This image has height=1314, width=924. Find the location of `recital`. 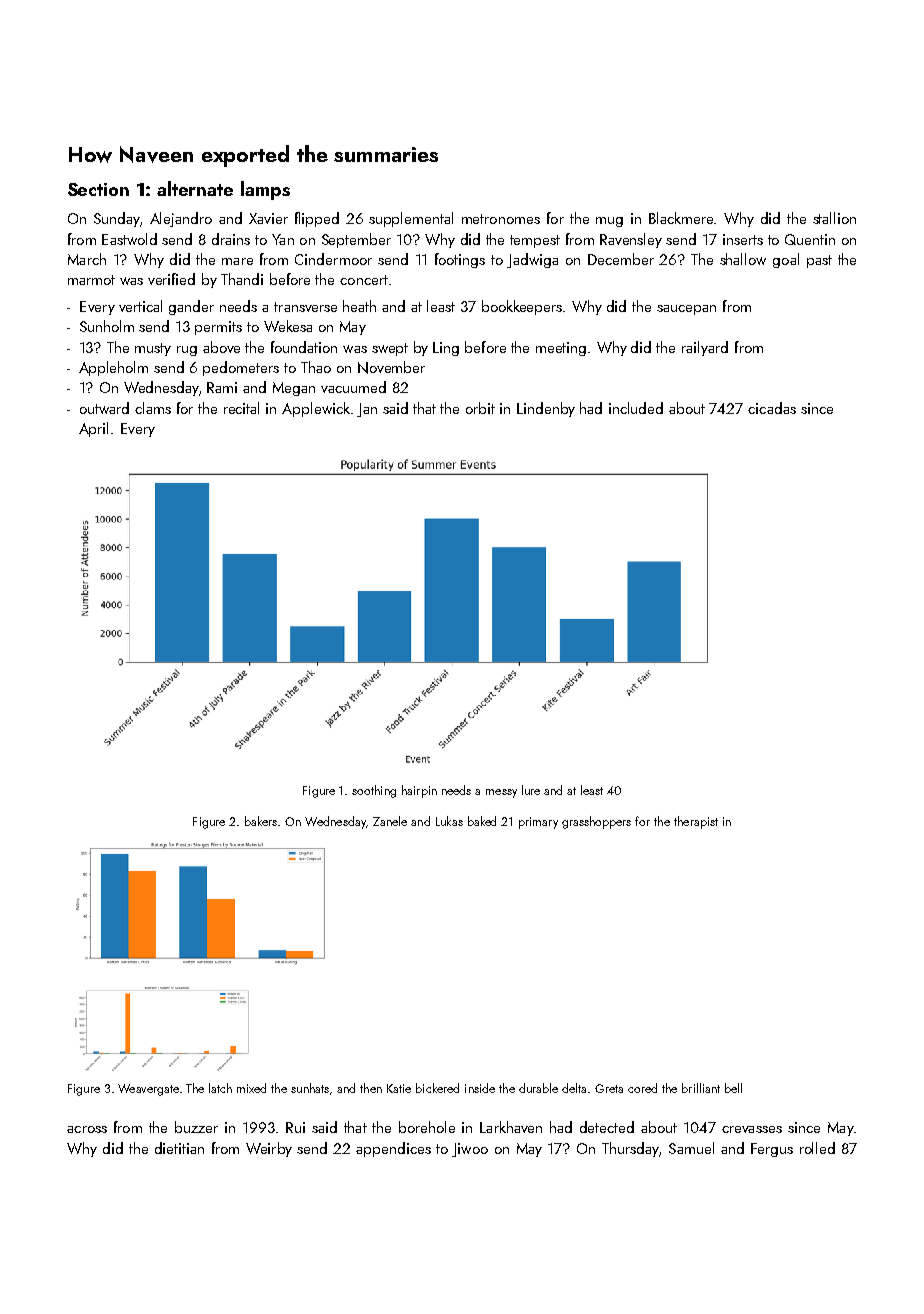

recital is located at coordinates (241, 408).
